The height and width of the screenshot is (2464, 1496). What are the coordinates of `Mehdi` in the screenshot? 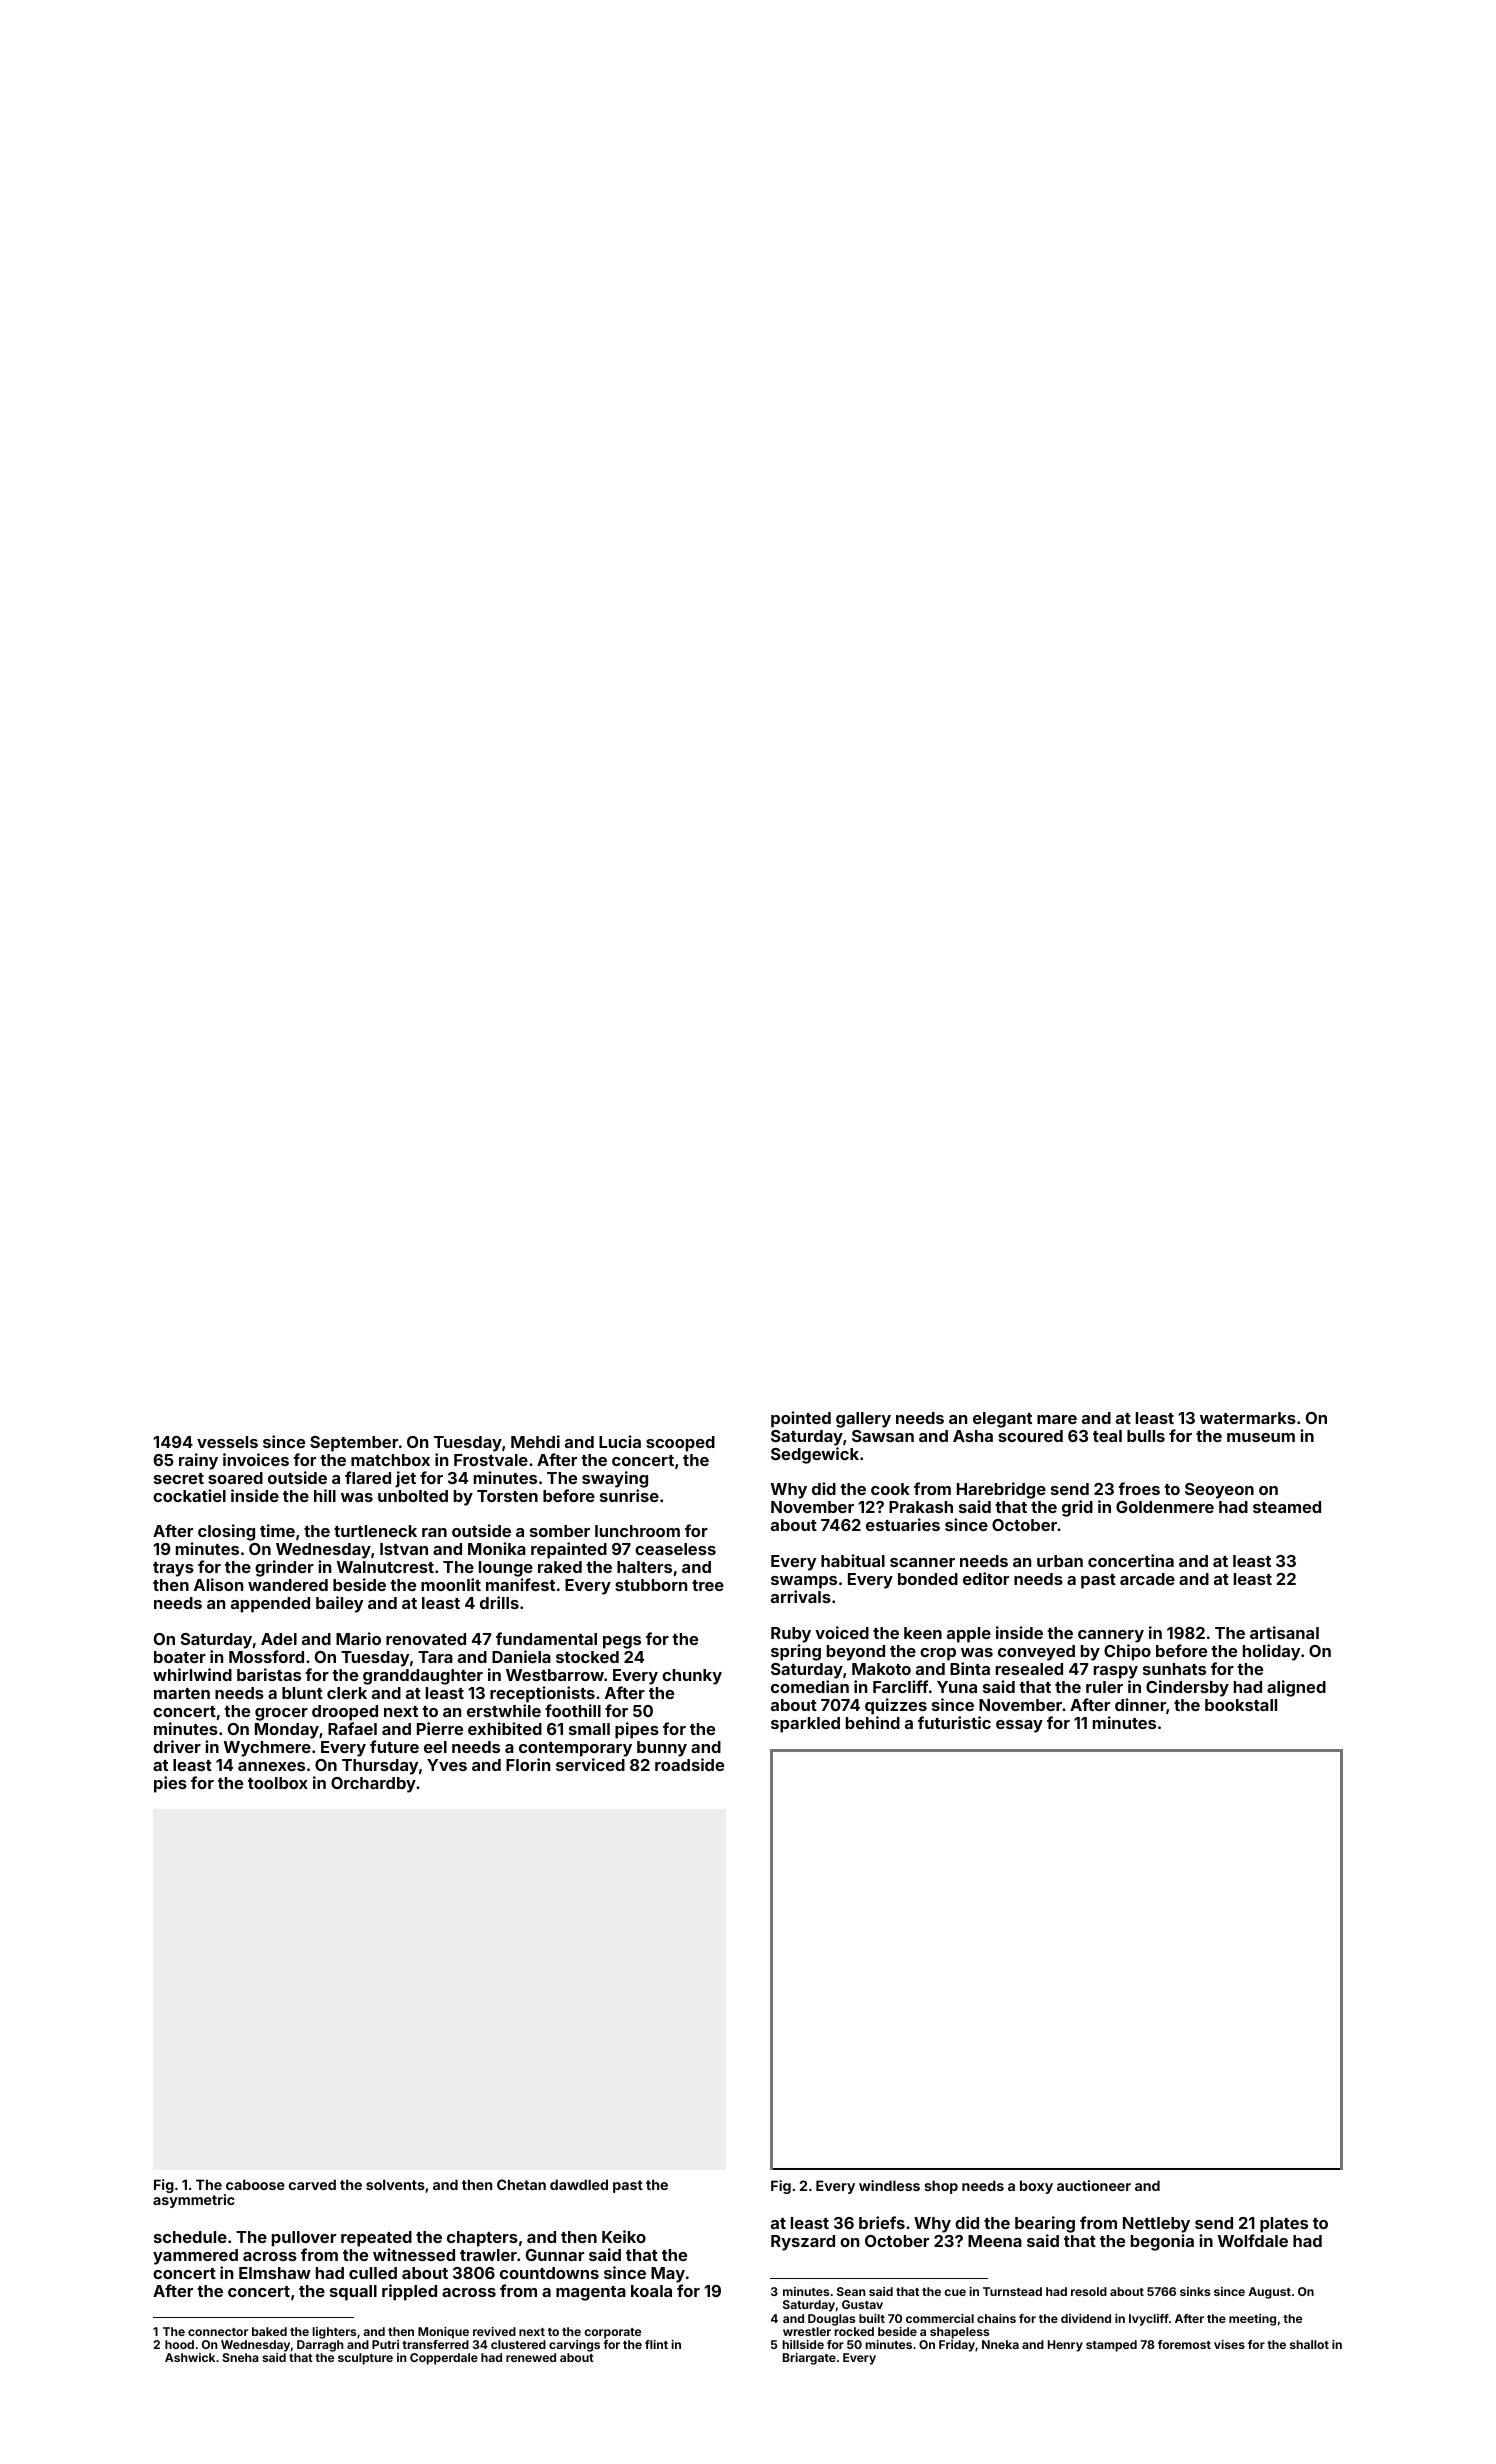 It's located at (535, 1441).
